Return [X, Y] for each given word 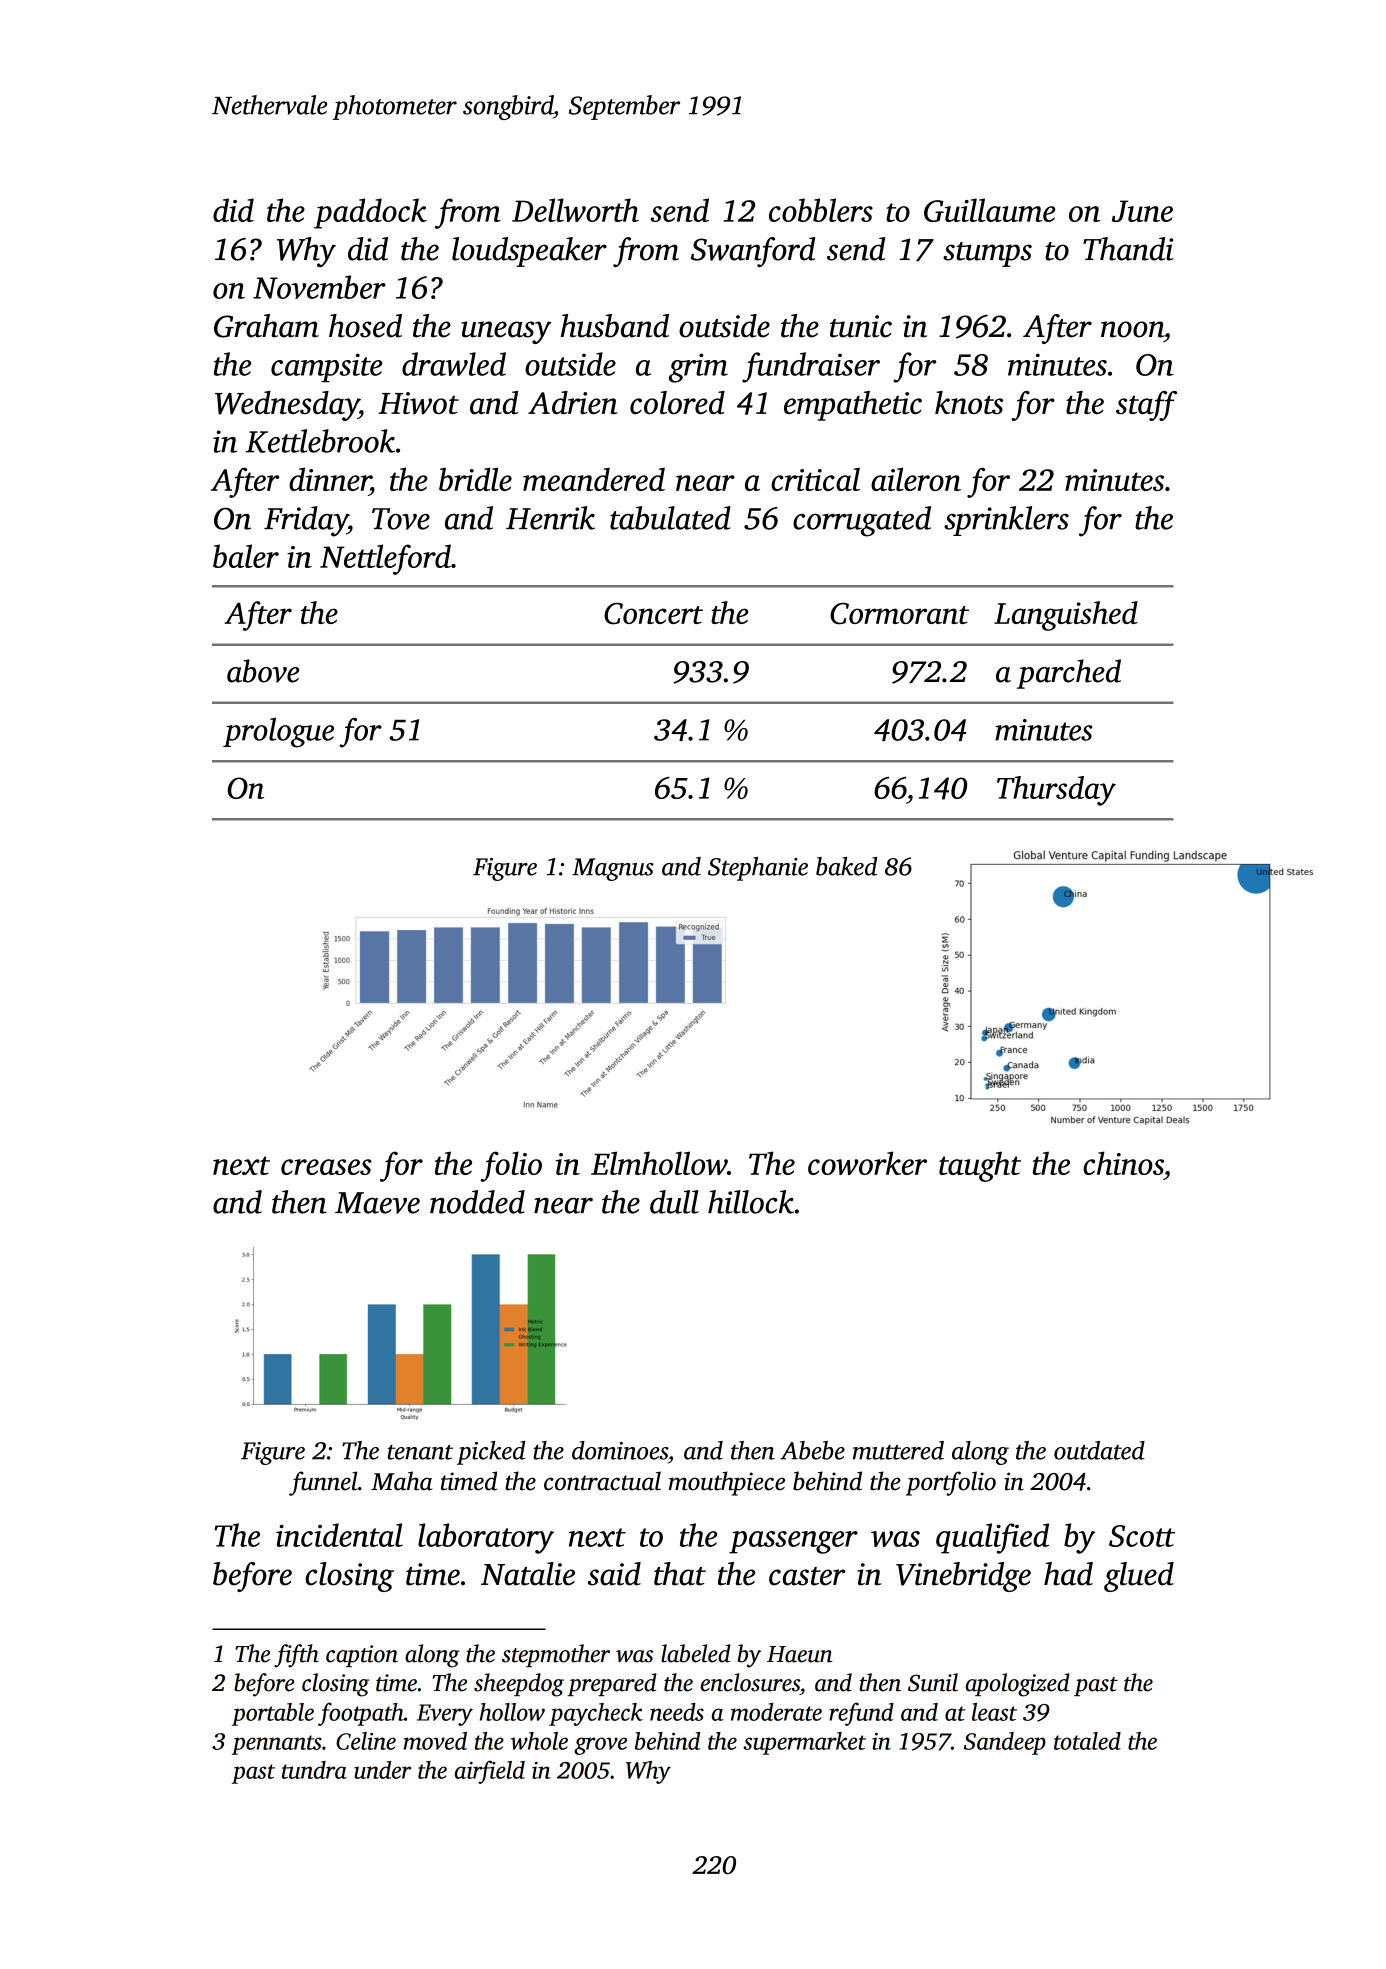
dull [674, 1202]
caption [362, 1656]
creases [326, 1167]
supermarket [804, 1743]
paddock [370, 213]
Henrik [550, 518]
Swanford [753, 252]
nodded [477, 1202]
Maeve [377, 1203]
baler [246, 556]
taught [980, 1166]
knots [969, 402]
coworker [867, 1163]
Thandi [1128, 249]
